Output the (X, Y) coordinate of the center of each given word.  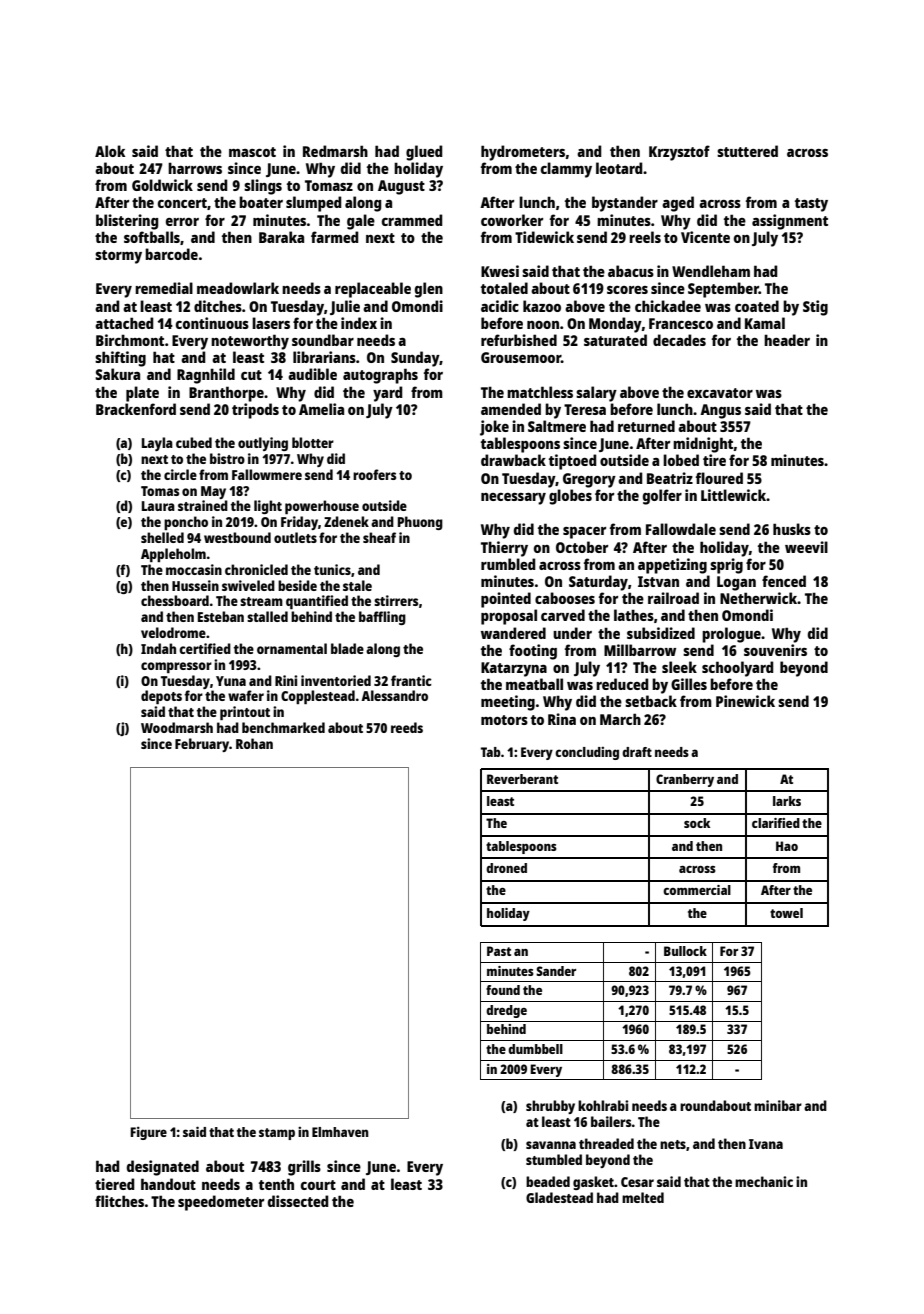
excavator (720, 393)
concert (182, 203)
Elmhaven (340, 1132)
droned (506, 868)
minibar (778, 1105)
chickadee (668, 306)
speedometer (221, 1203)
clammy (566, 170)
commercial (697, 890)
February (202, 745)
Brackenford (136, 409)
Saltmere (557, 426)
